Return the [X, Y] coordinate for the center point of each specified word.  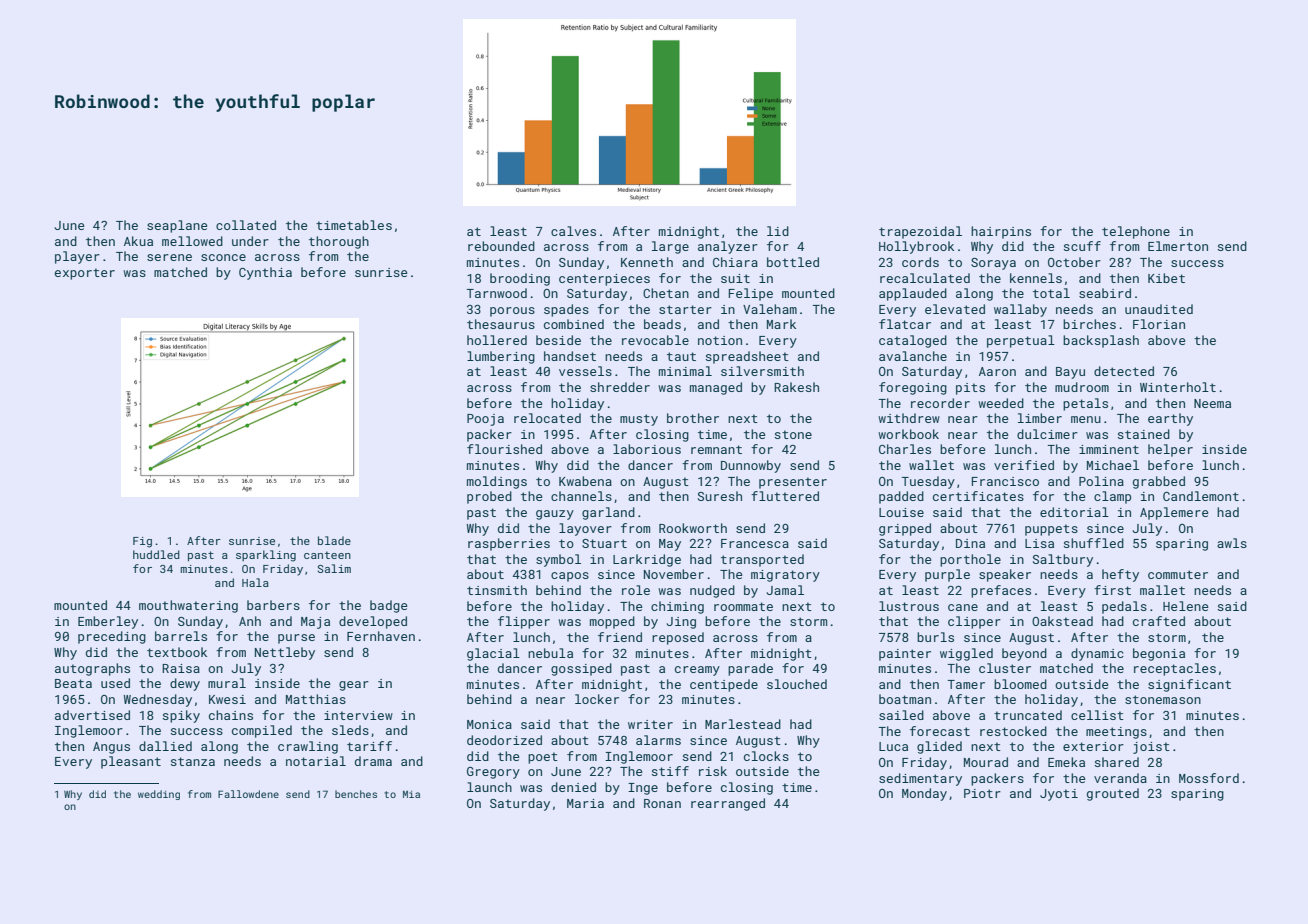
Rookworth [693, 528]
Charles [905, 449]
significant [1189, 685]
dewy [185, 684]
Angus [111, 748]
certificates [978, 496]
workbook [908, 434]
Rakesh [796, 387]
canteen [327, 555]
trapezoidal [920, 232]
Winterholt [1178, 387]
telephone [1136, 232]
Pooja [485, 420]
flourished [504, 449]
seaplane [177, 226]
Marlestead [743, 724]
